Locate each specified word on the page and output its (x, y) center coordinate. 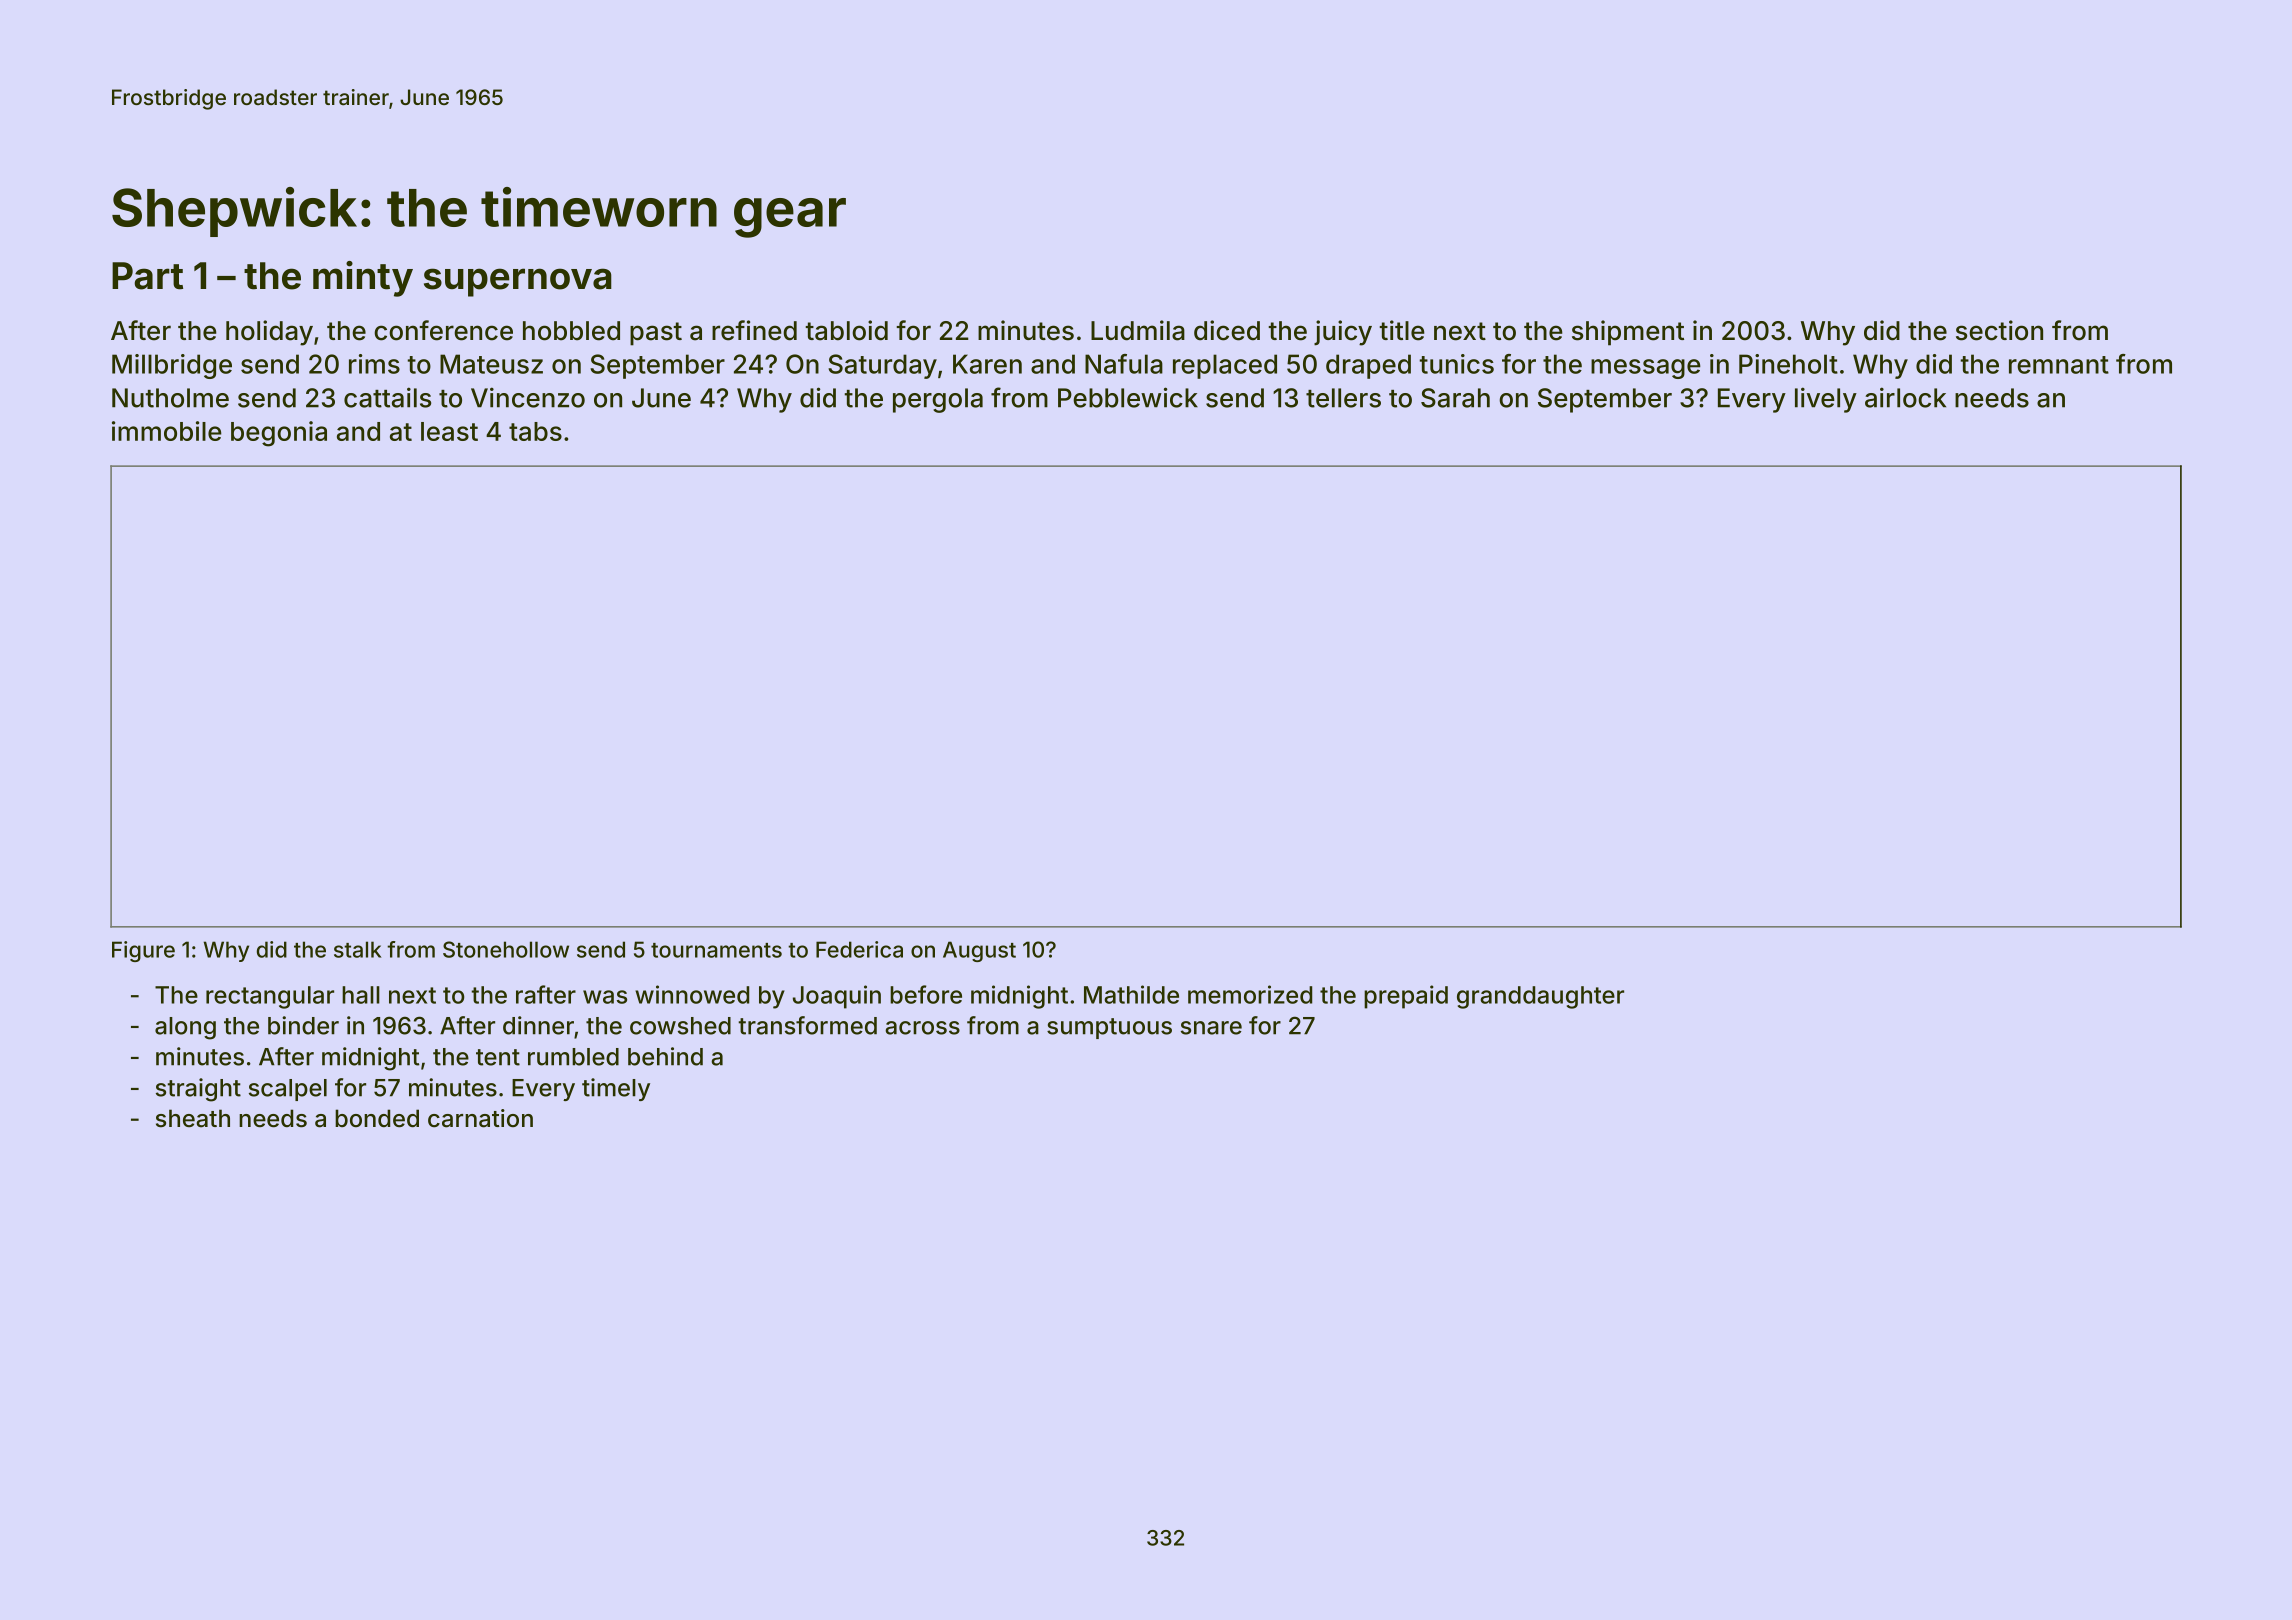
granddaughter (1540, 997)
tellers (1343, 398)
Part (147, 276)
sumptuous (1109, 1028)
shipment (1628, 333)
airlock (1905, 397)
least (449, 431)
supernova (518, 282)
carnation (480, 1118)
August (979, 951)
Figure (143, 951)
